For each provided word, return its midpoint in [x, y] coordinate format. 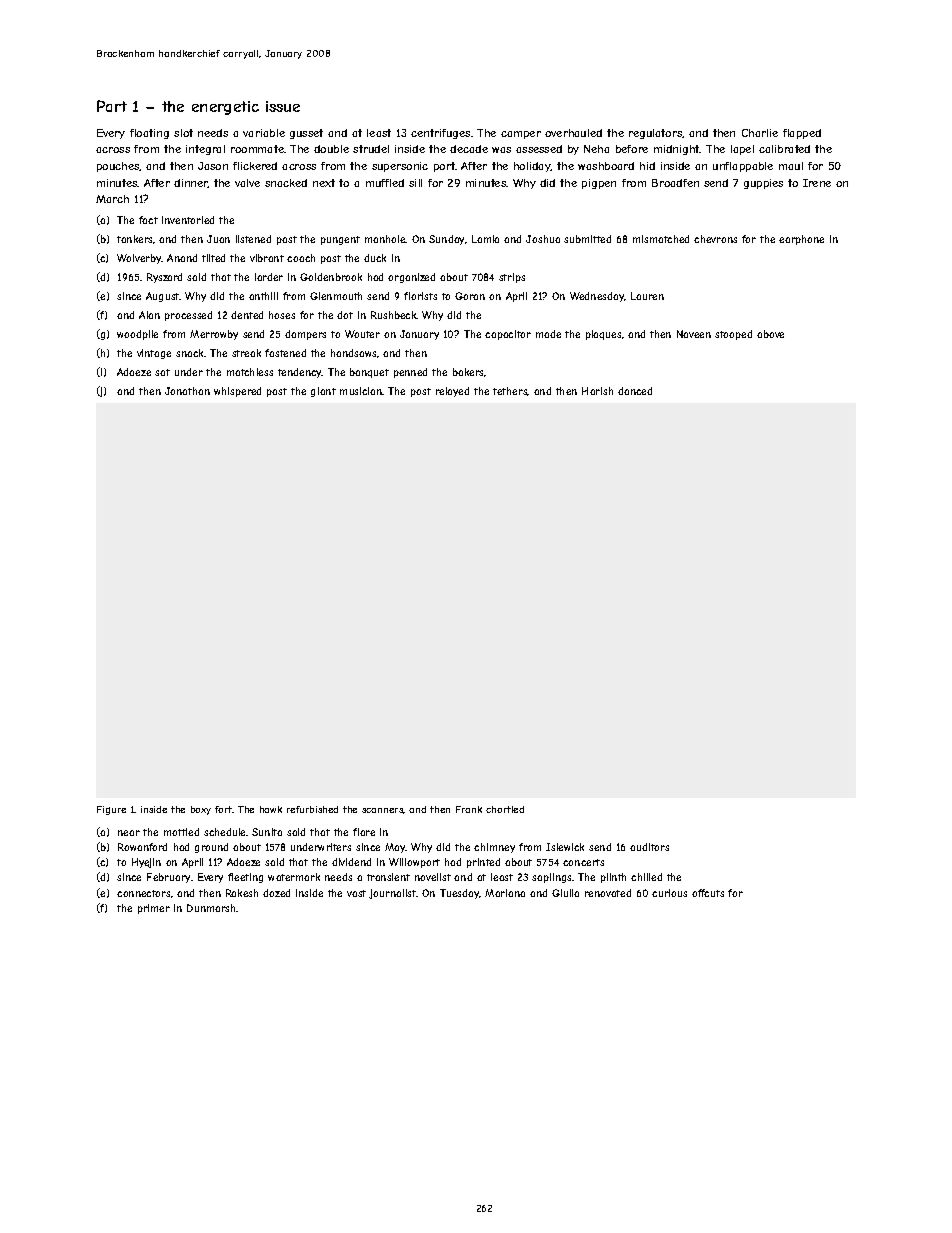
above [770, 334]
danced [635, 391]
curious [669, 893]
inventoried [188, 220]
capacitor [508, 335]
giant [323, 392]
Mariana [505, 893]
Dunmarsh [212, 908]
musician [361, 391]
